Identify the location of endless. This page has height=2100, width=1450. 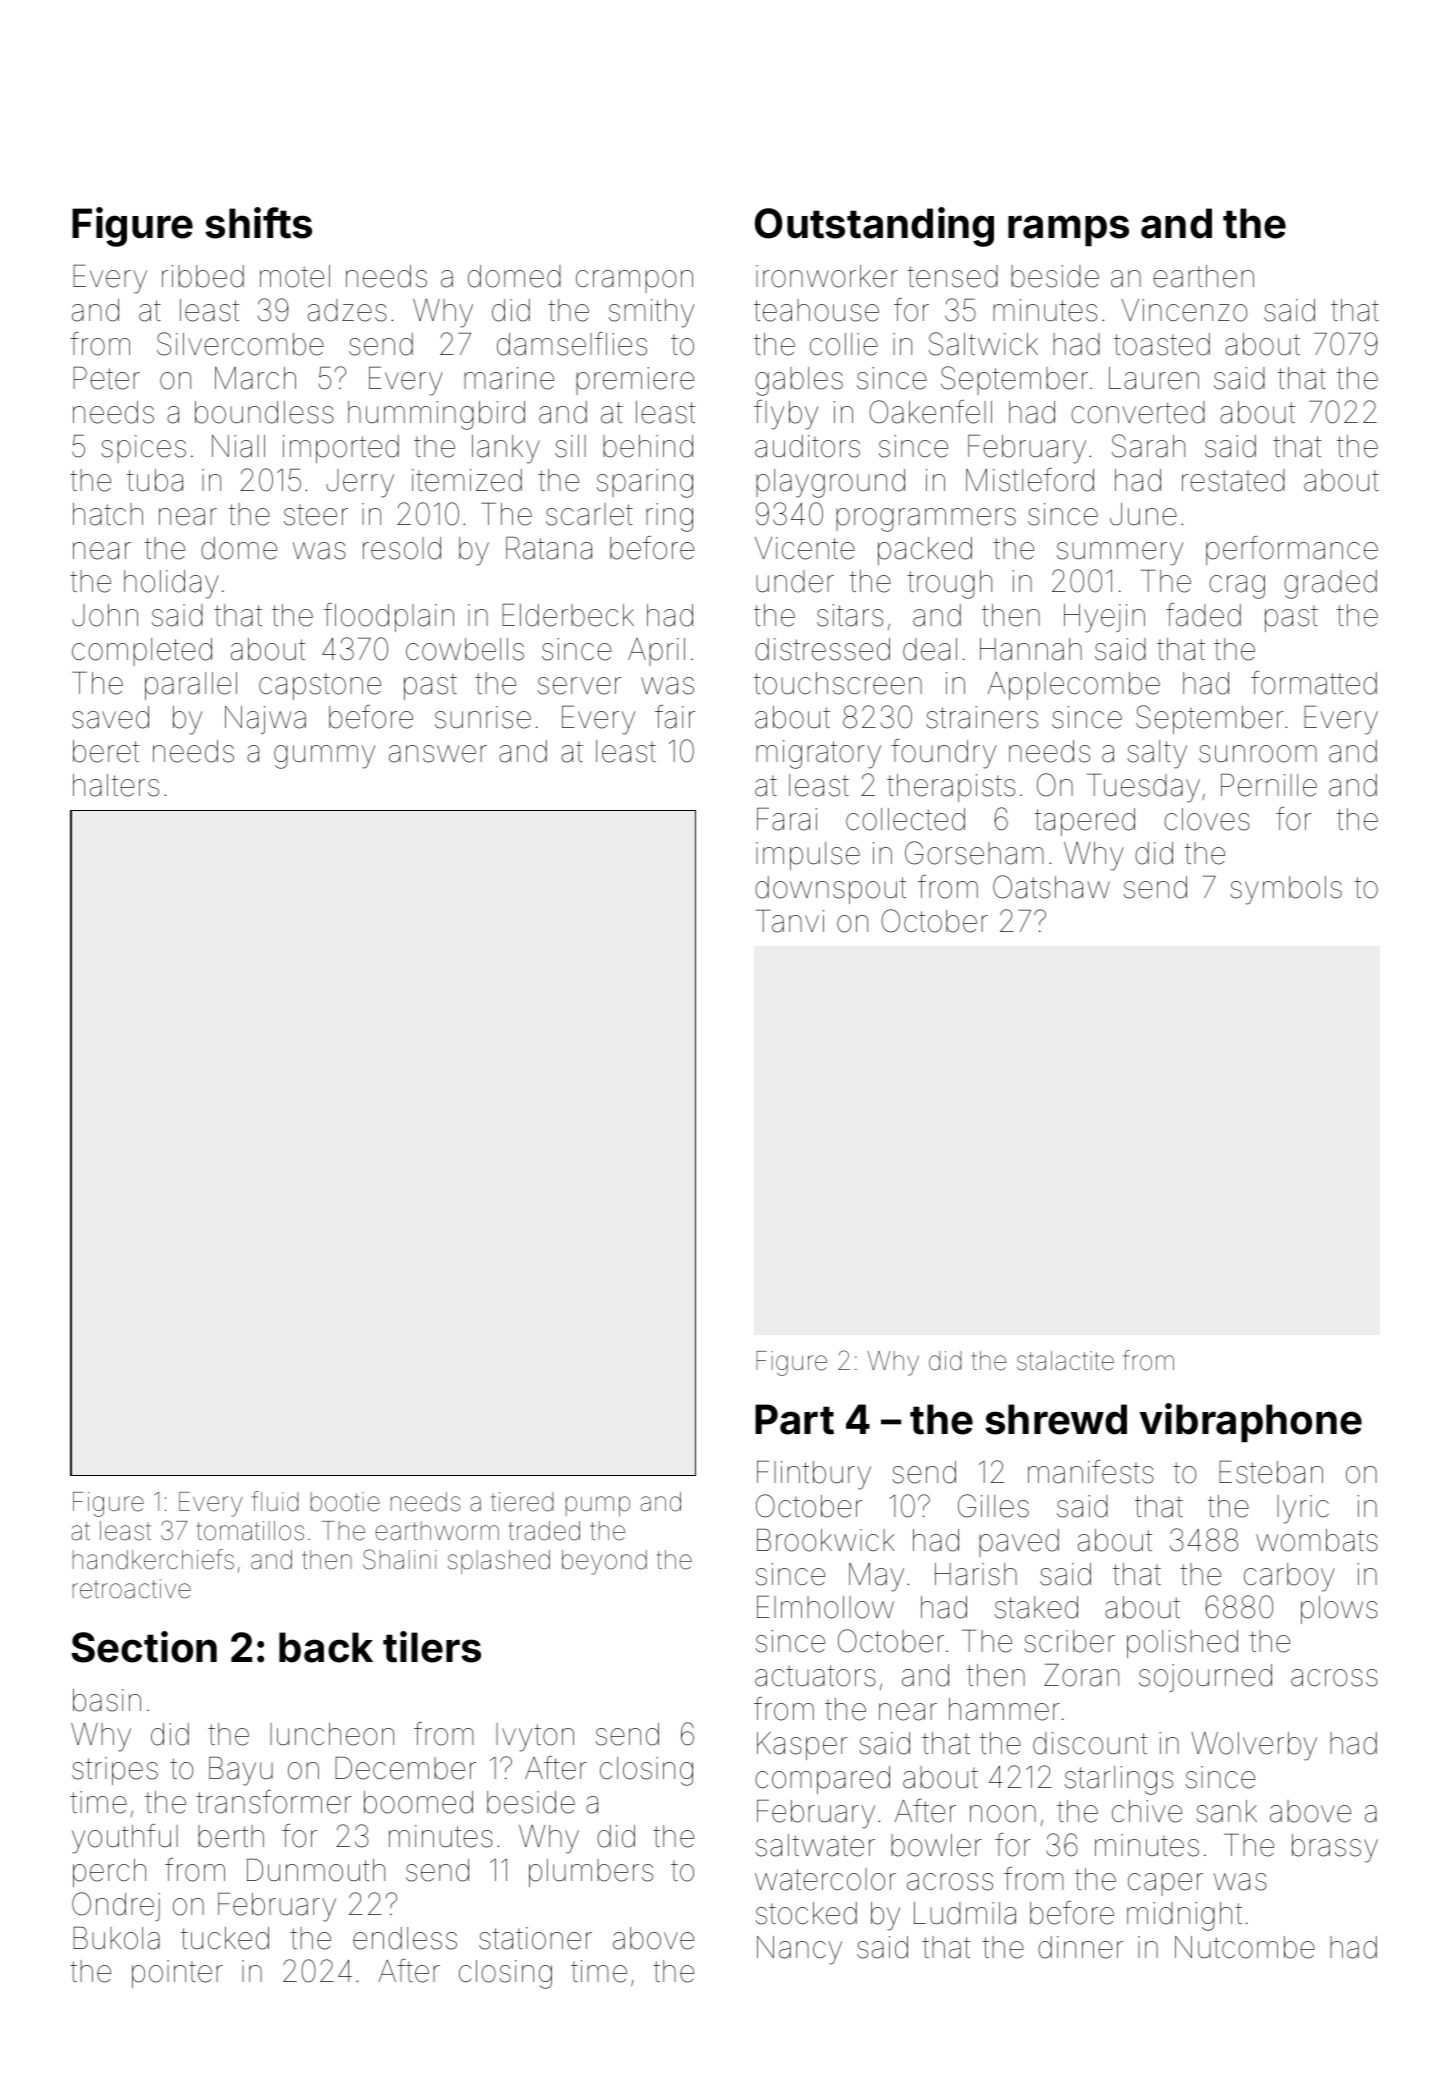
(405, 1938).
